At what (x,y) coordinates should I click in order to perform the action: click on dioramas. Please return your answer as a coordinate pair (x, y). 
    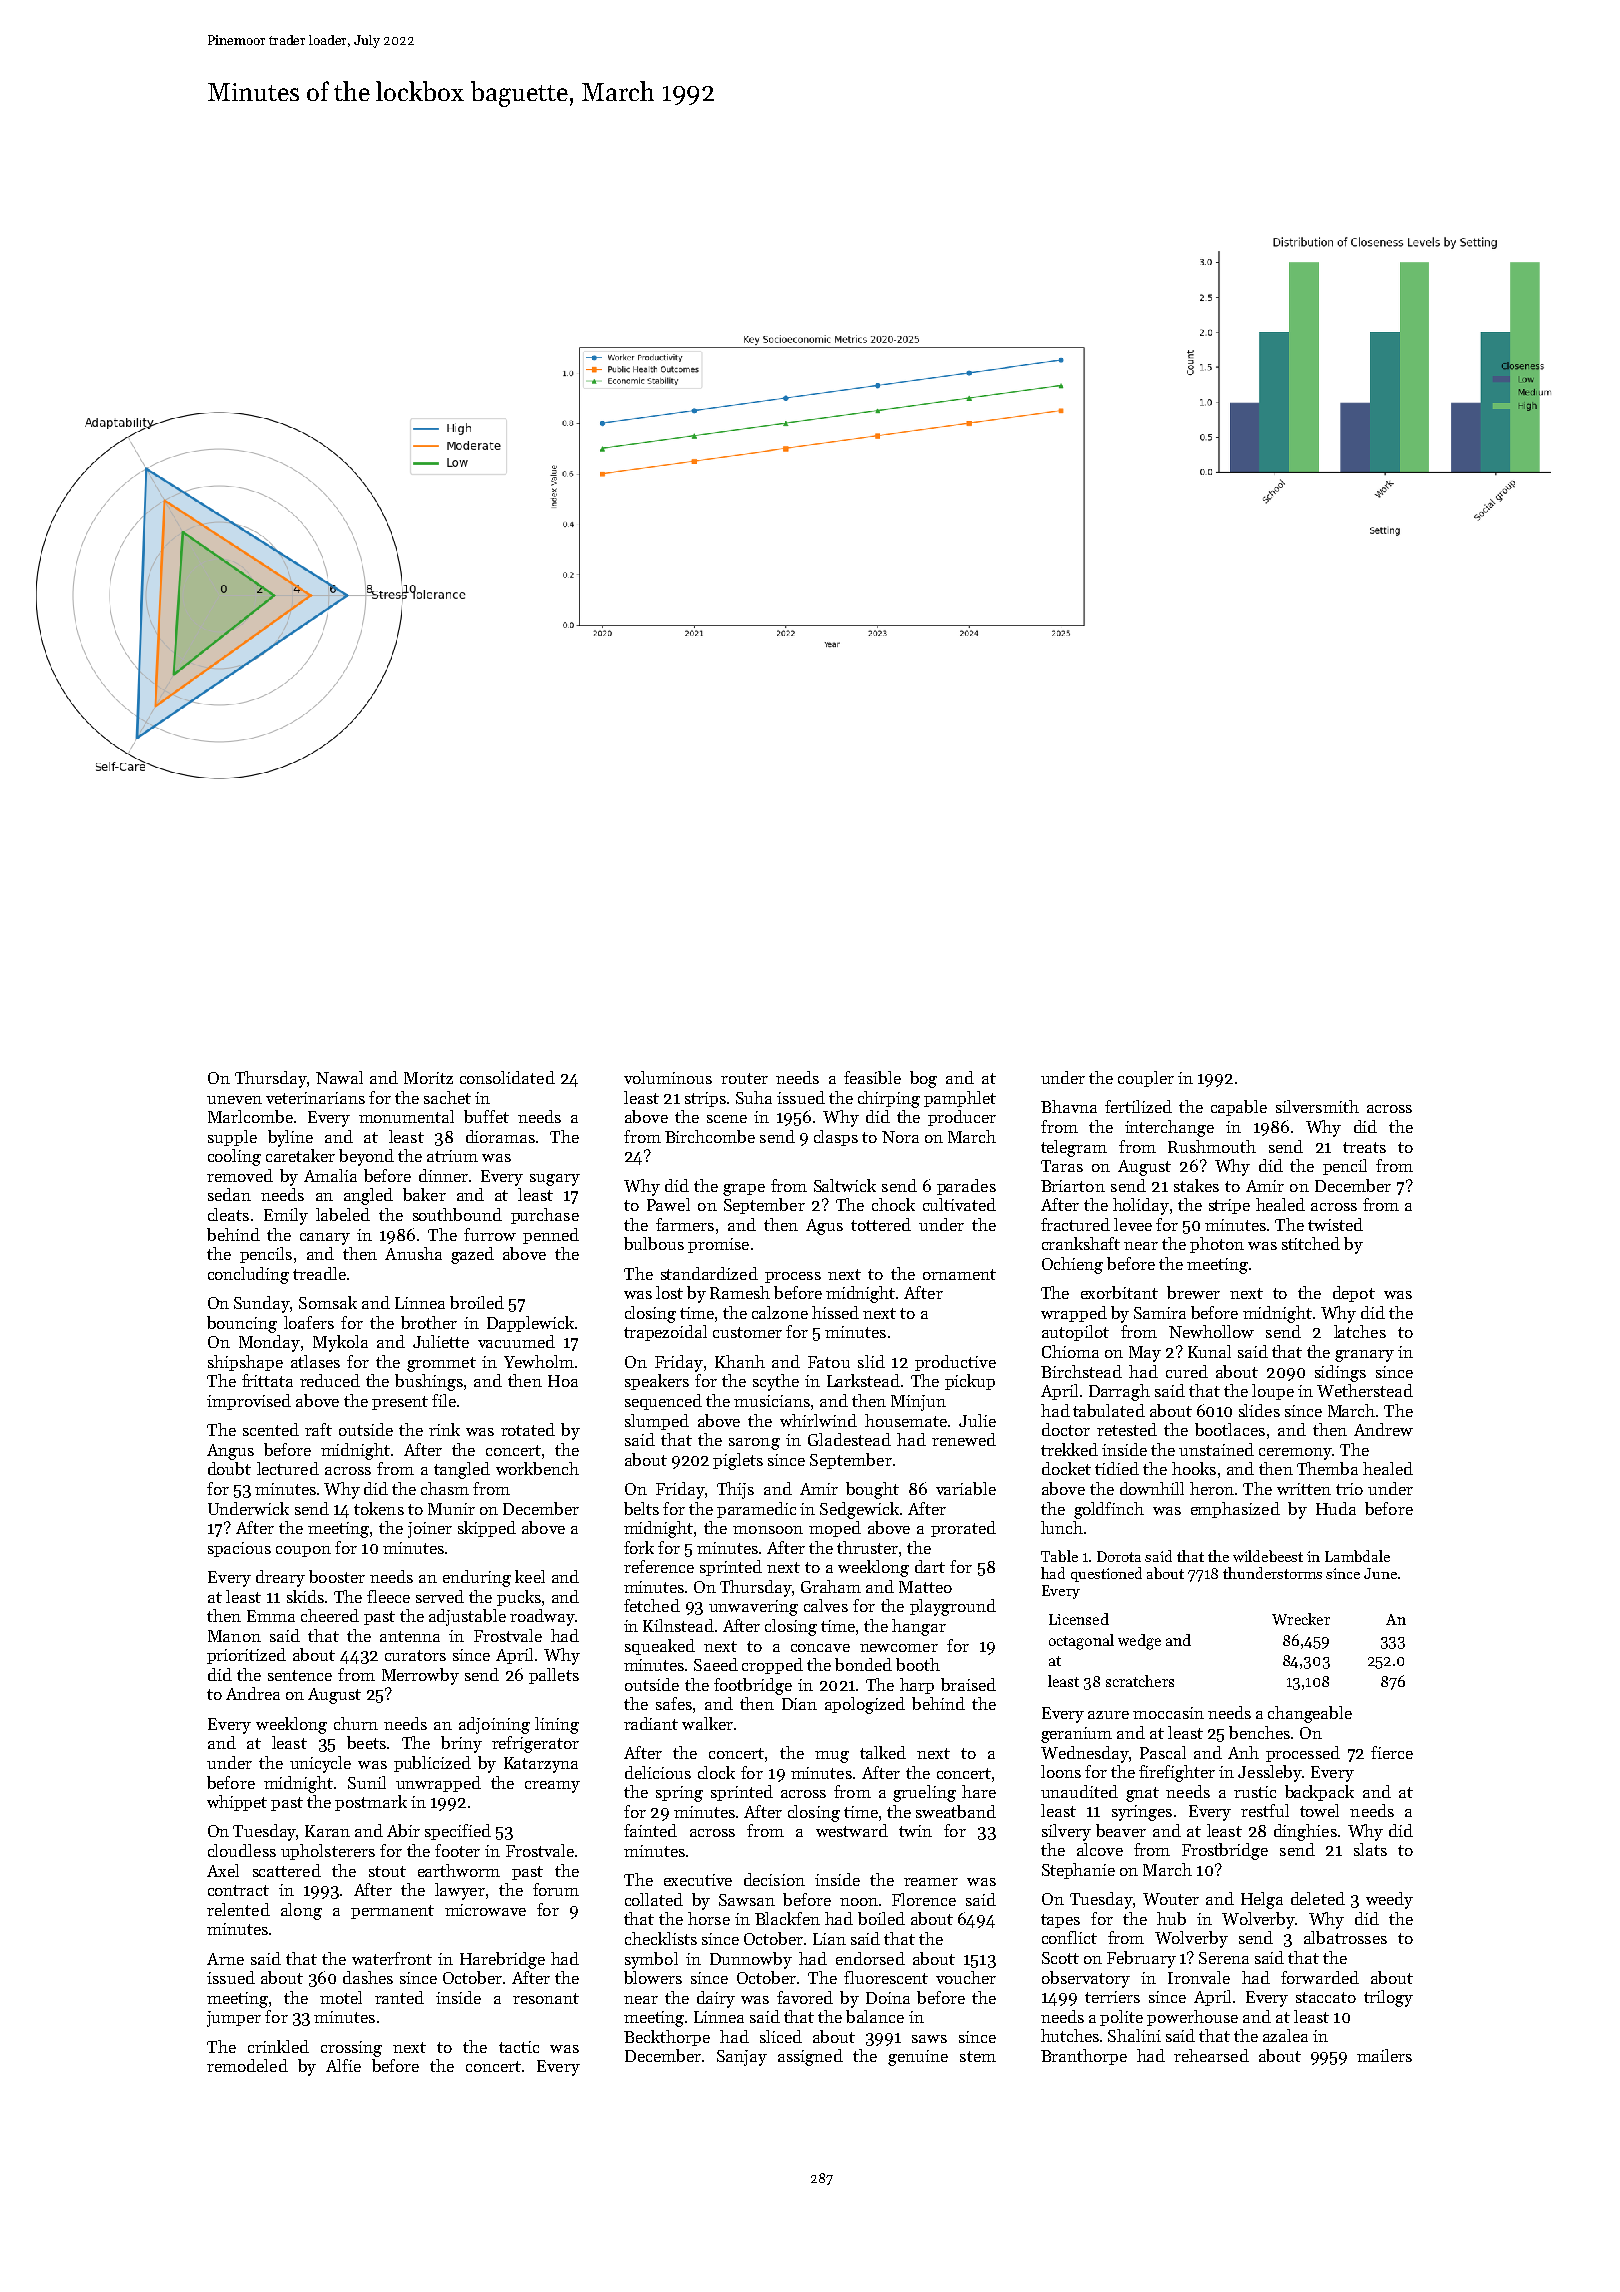
    Looking at the image, I should click on (500, 1136).
